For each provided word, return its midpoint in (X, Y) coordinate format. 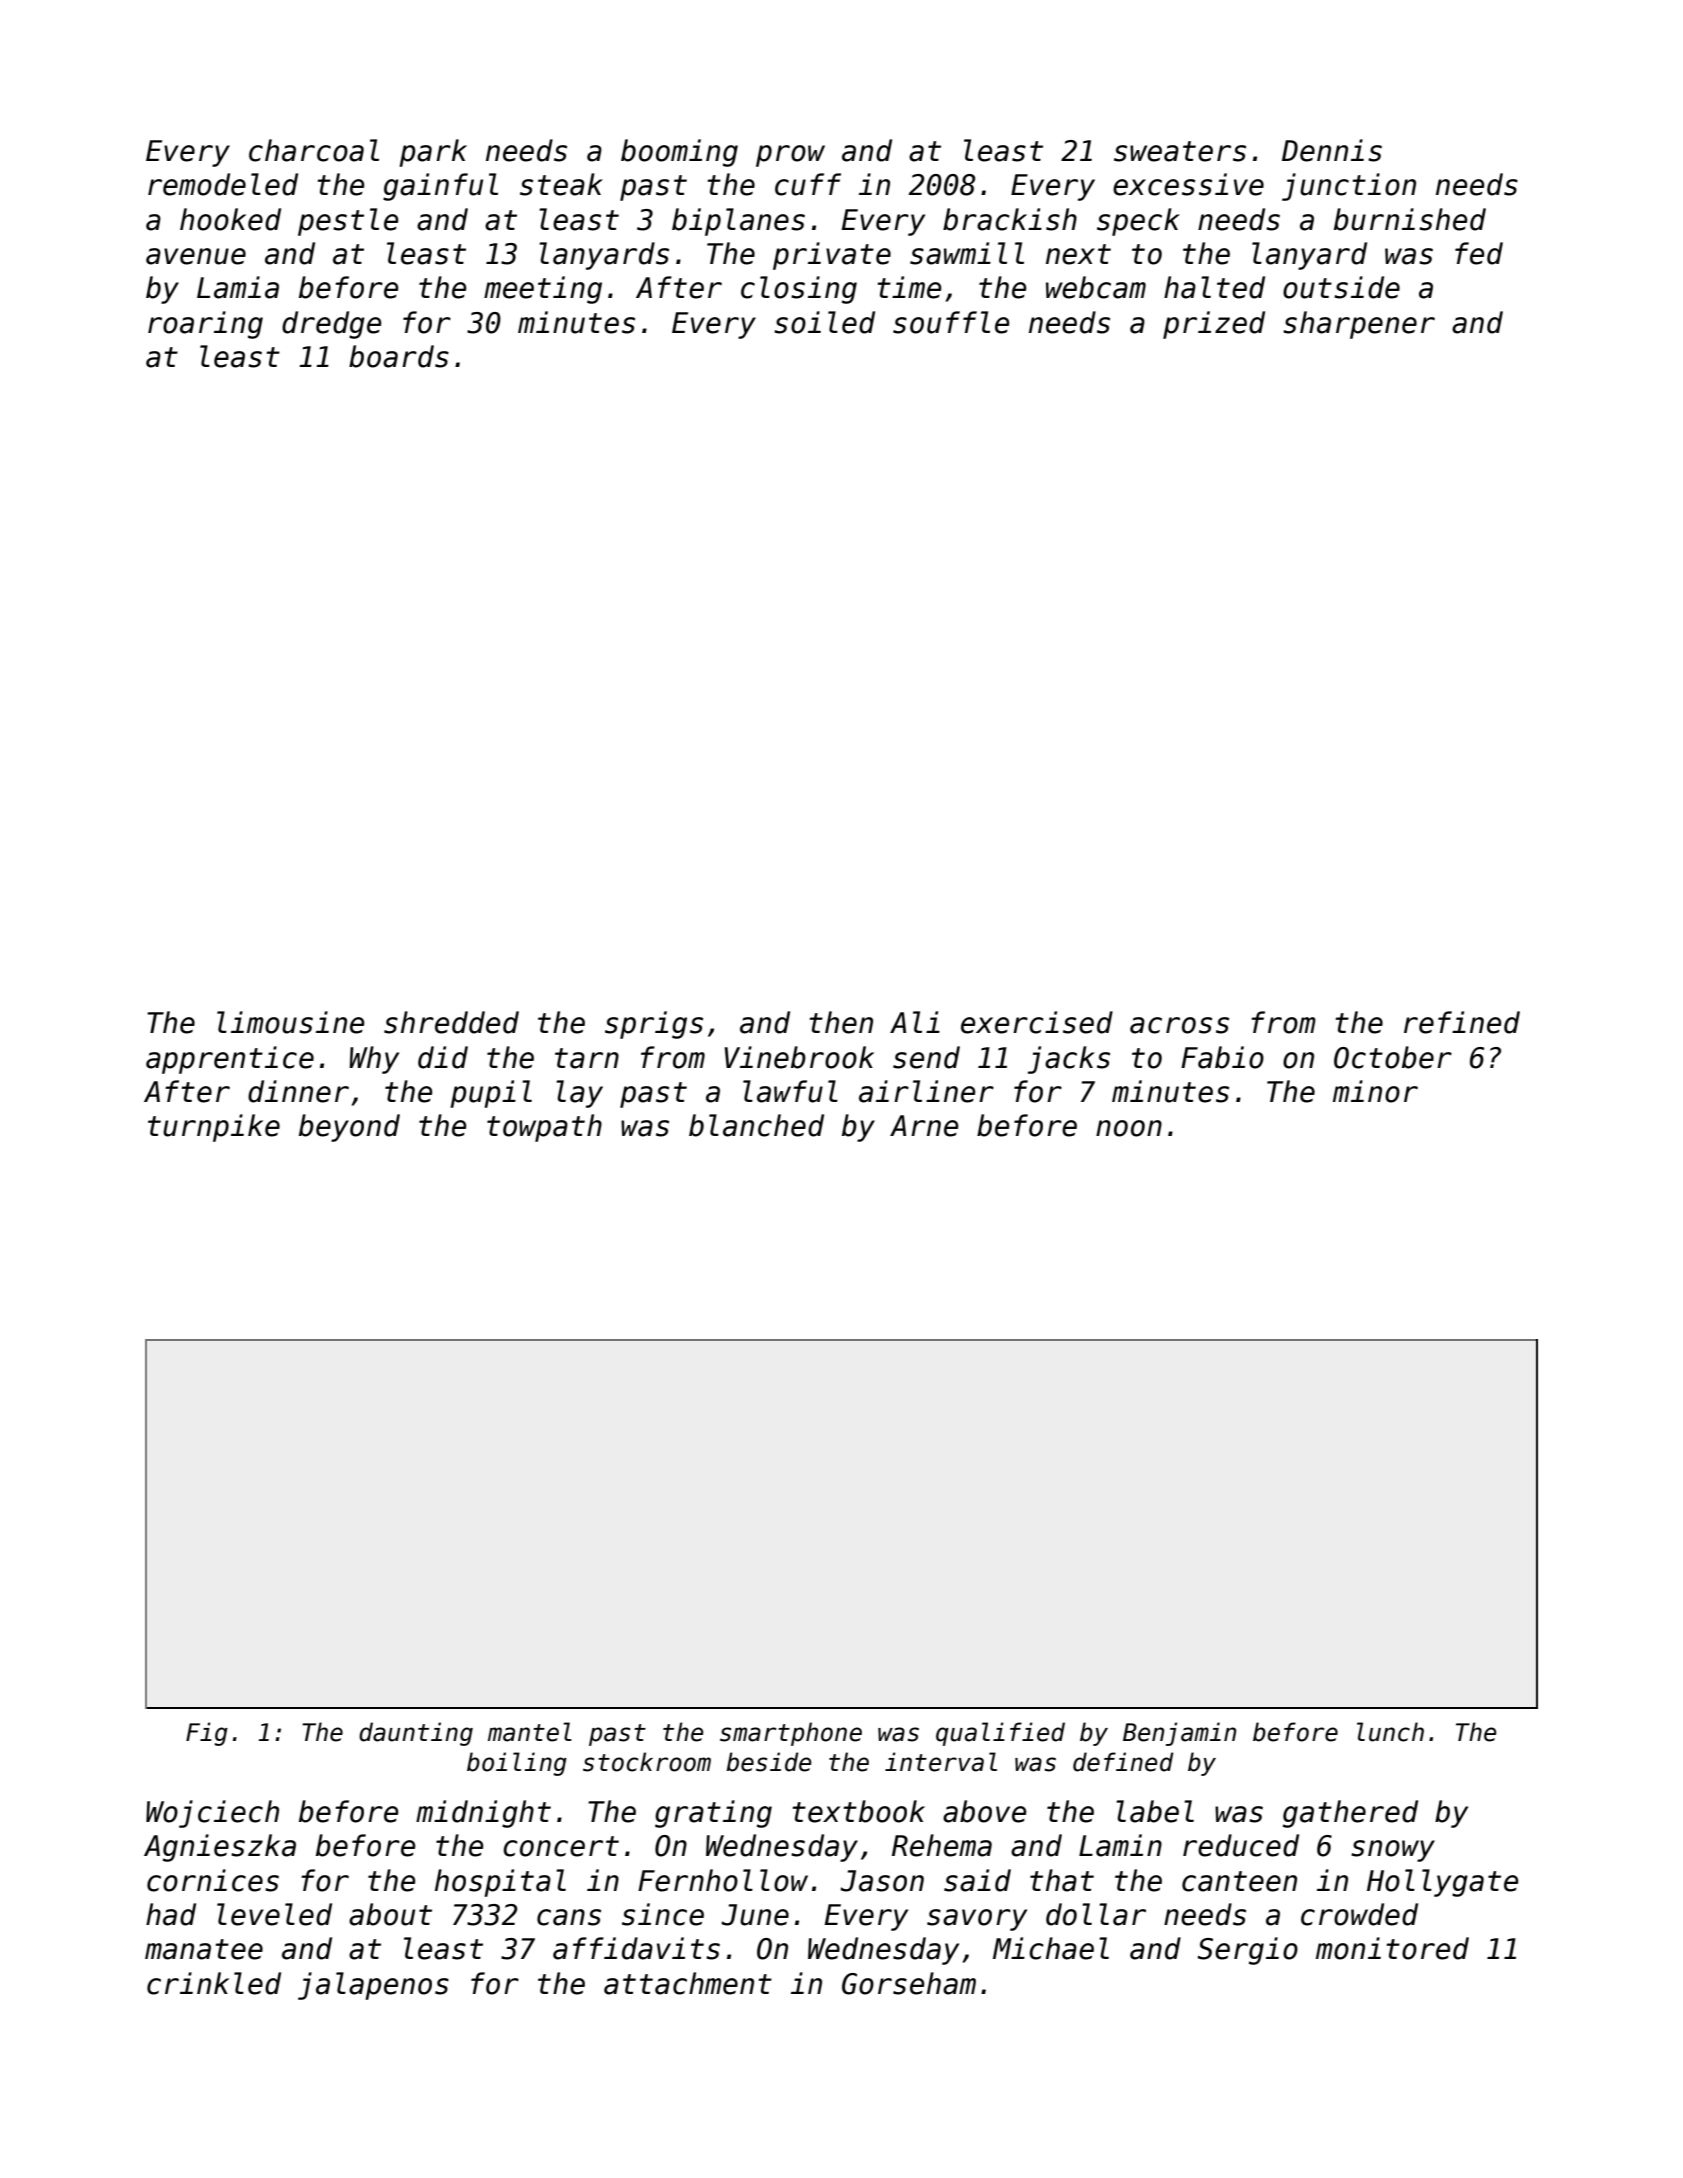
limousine (290, 1022)
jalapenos (373, 1986)
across (1179, 1025)
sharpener (1359, 325)
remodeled (223, 184)
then (841, 1022)
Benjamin (1179, 1734)
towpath (544, 1128)
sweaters (1180, 151)
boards (399, 356)
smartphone (791, 1734)
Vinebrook (799, 1057)
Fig (207, 1734)
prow (790, 156)
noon (1129, 1128)
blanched (756, 1125)
